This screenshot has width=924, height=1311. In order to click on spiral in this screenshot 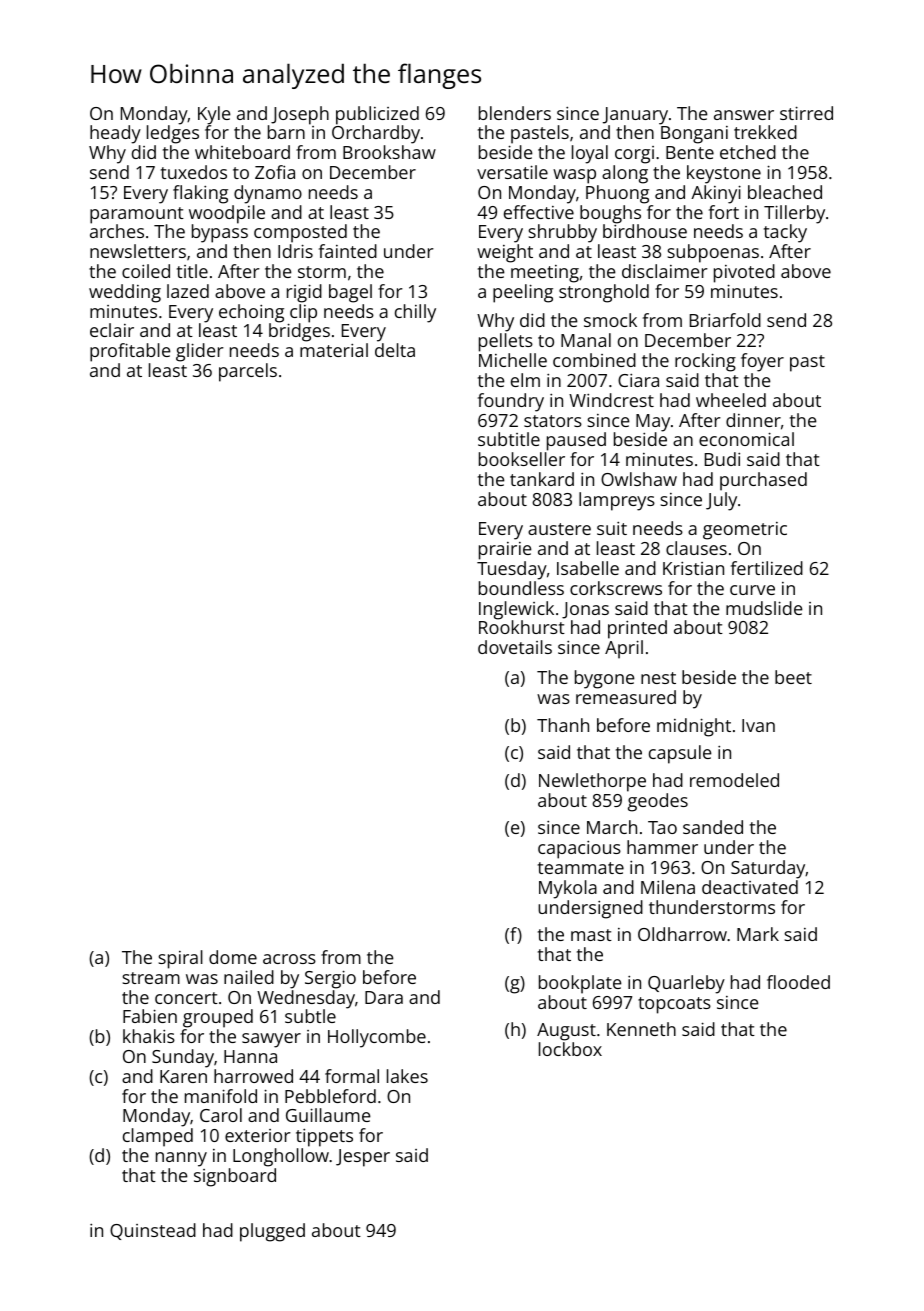, I will do `click(180, 959)`.
